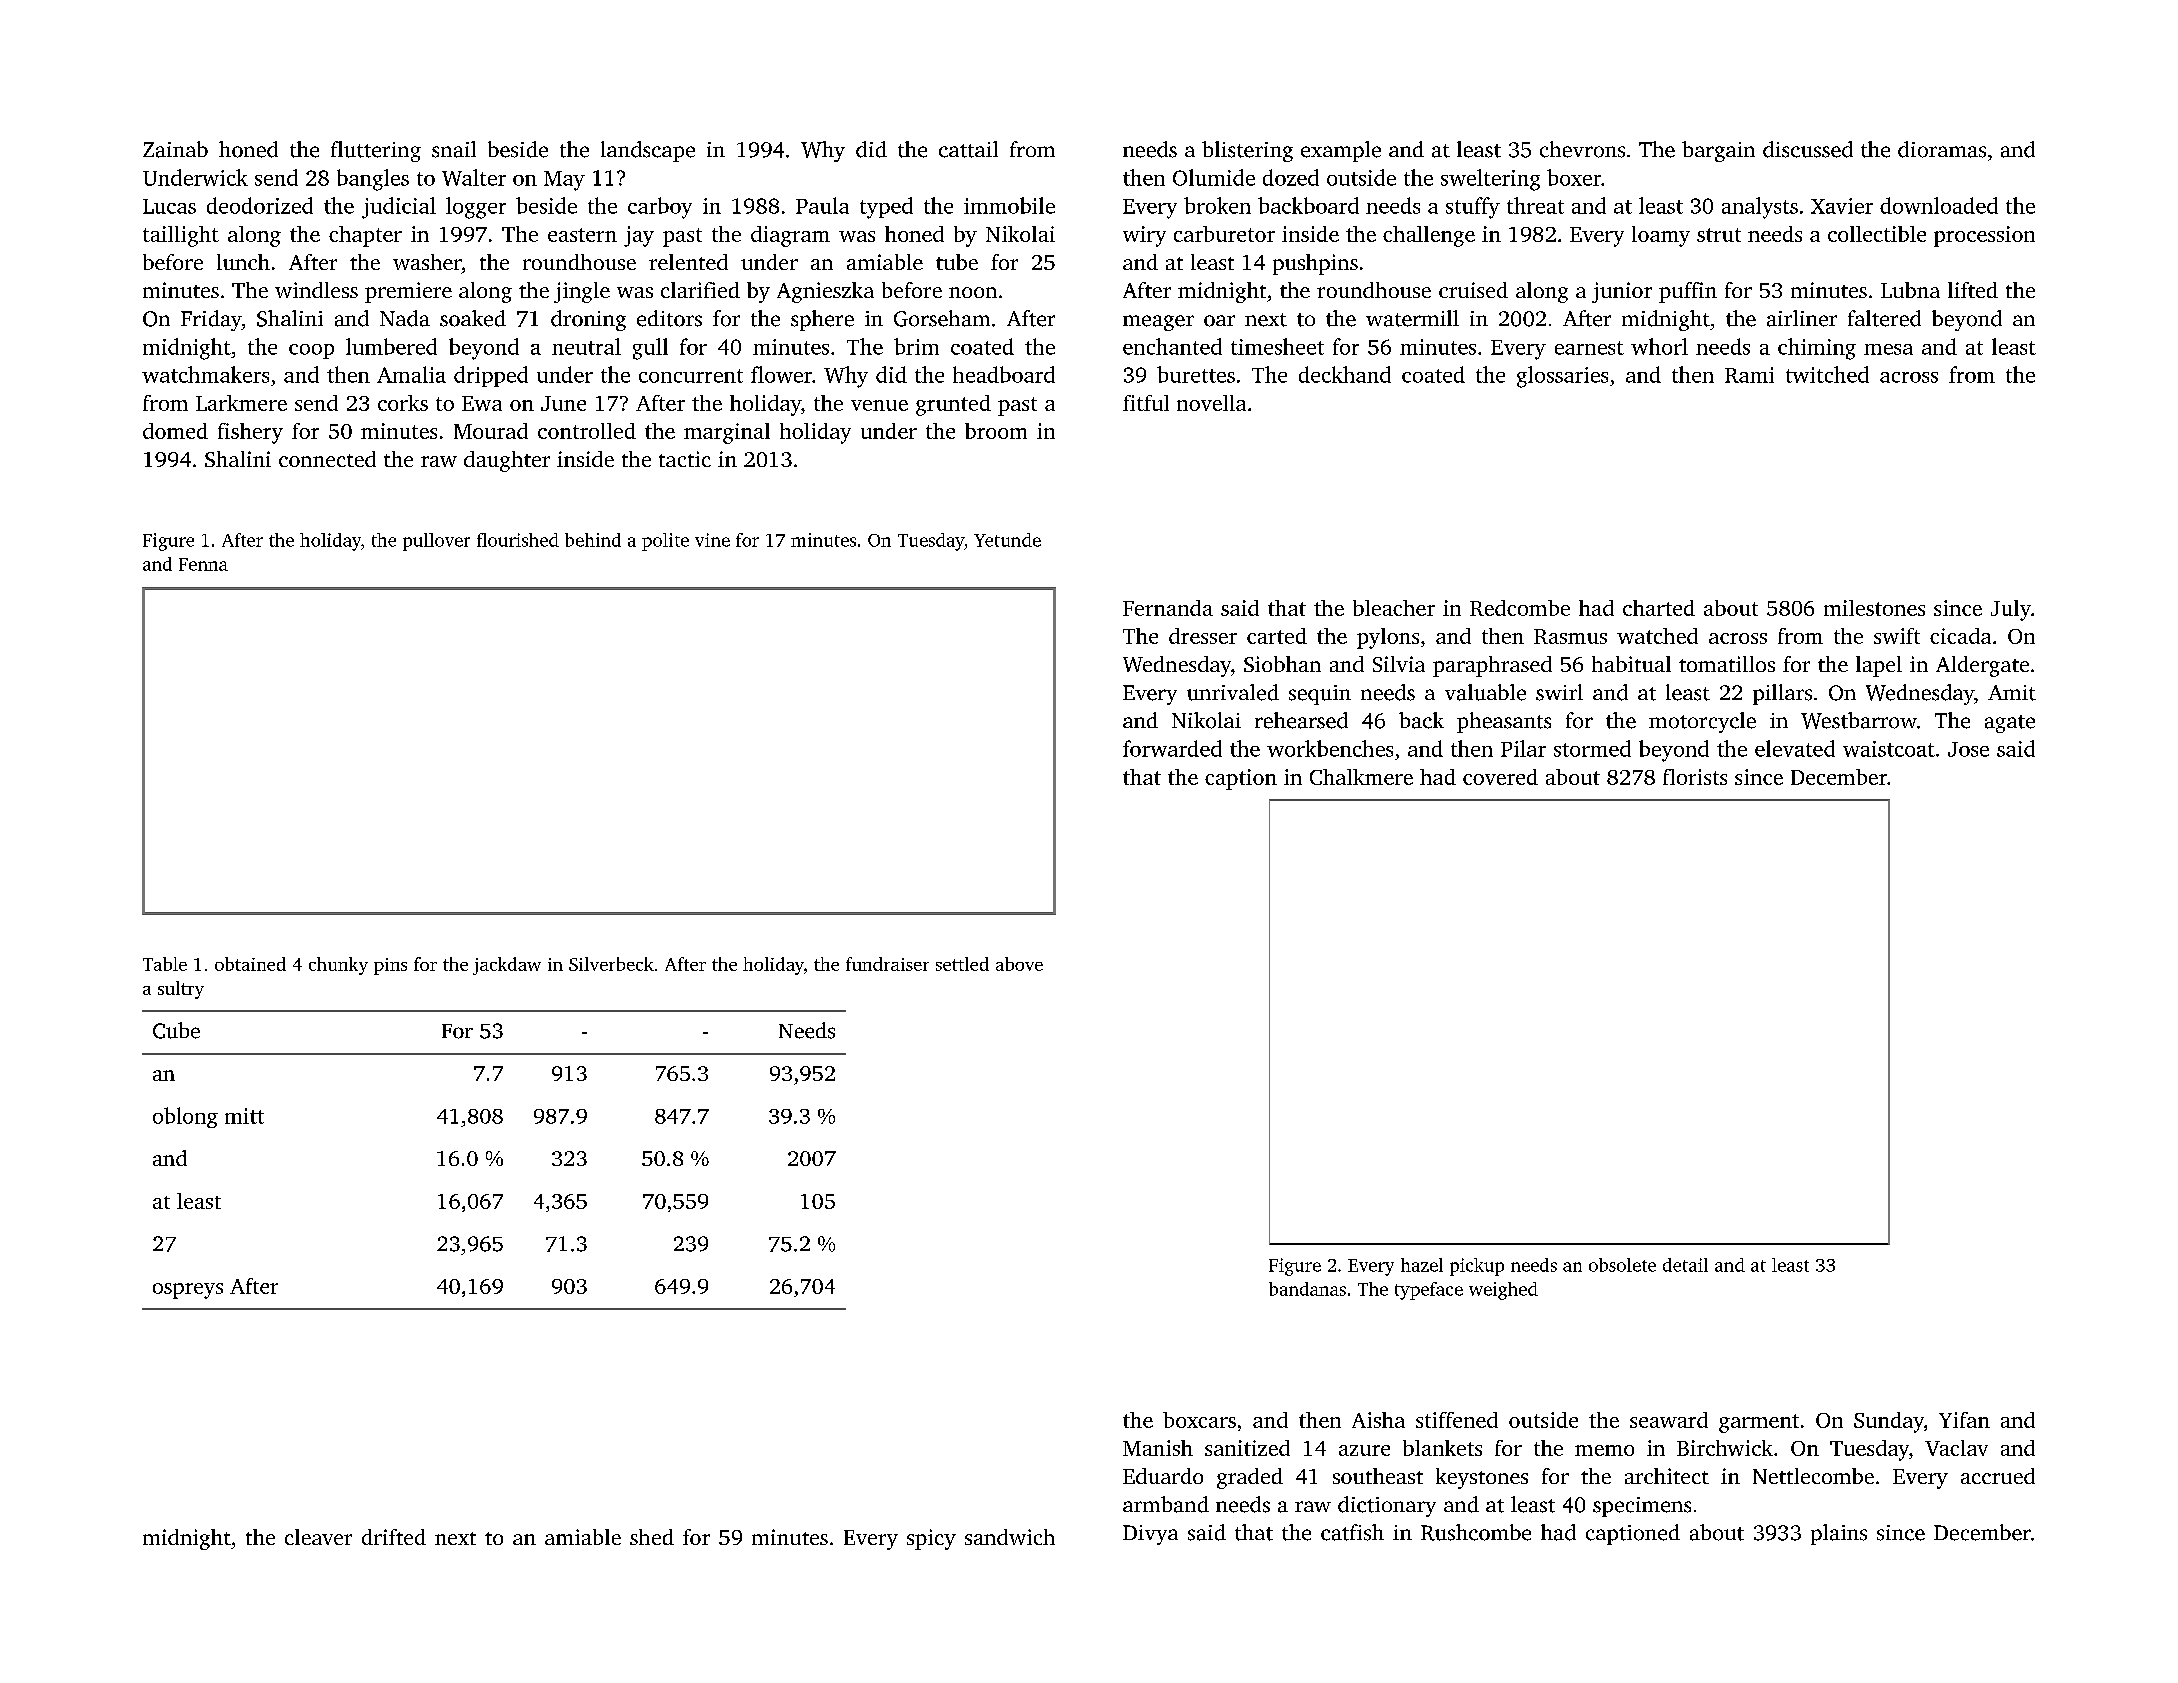  I want to click on obsolete, so click(1622, 1265).
